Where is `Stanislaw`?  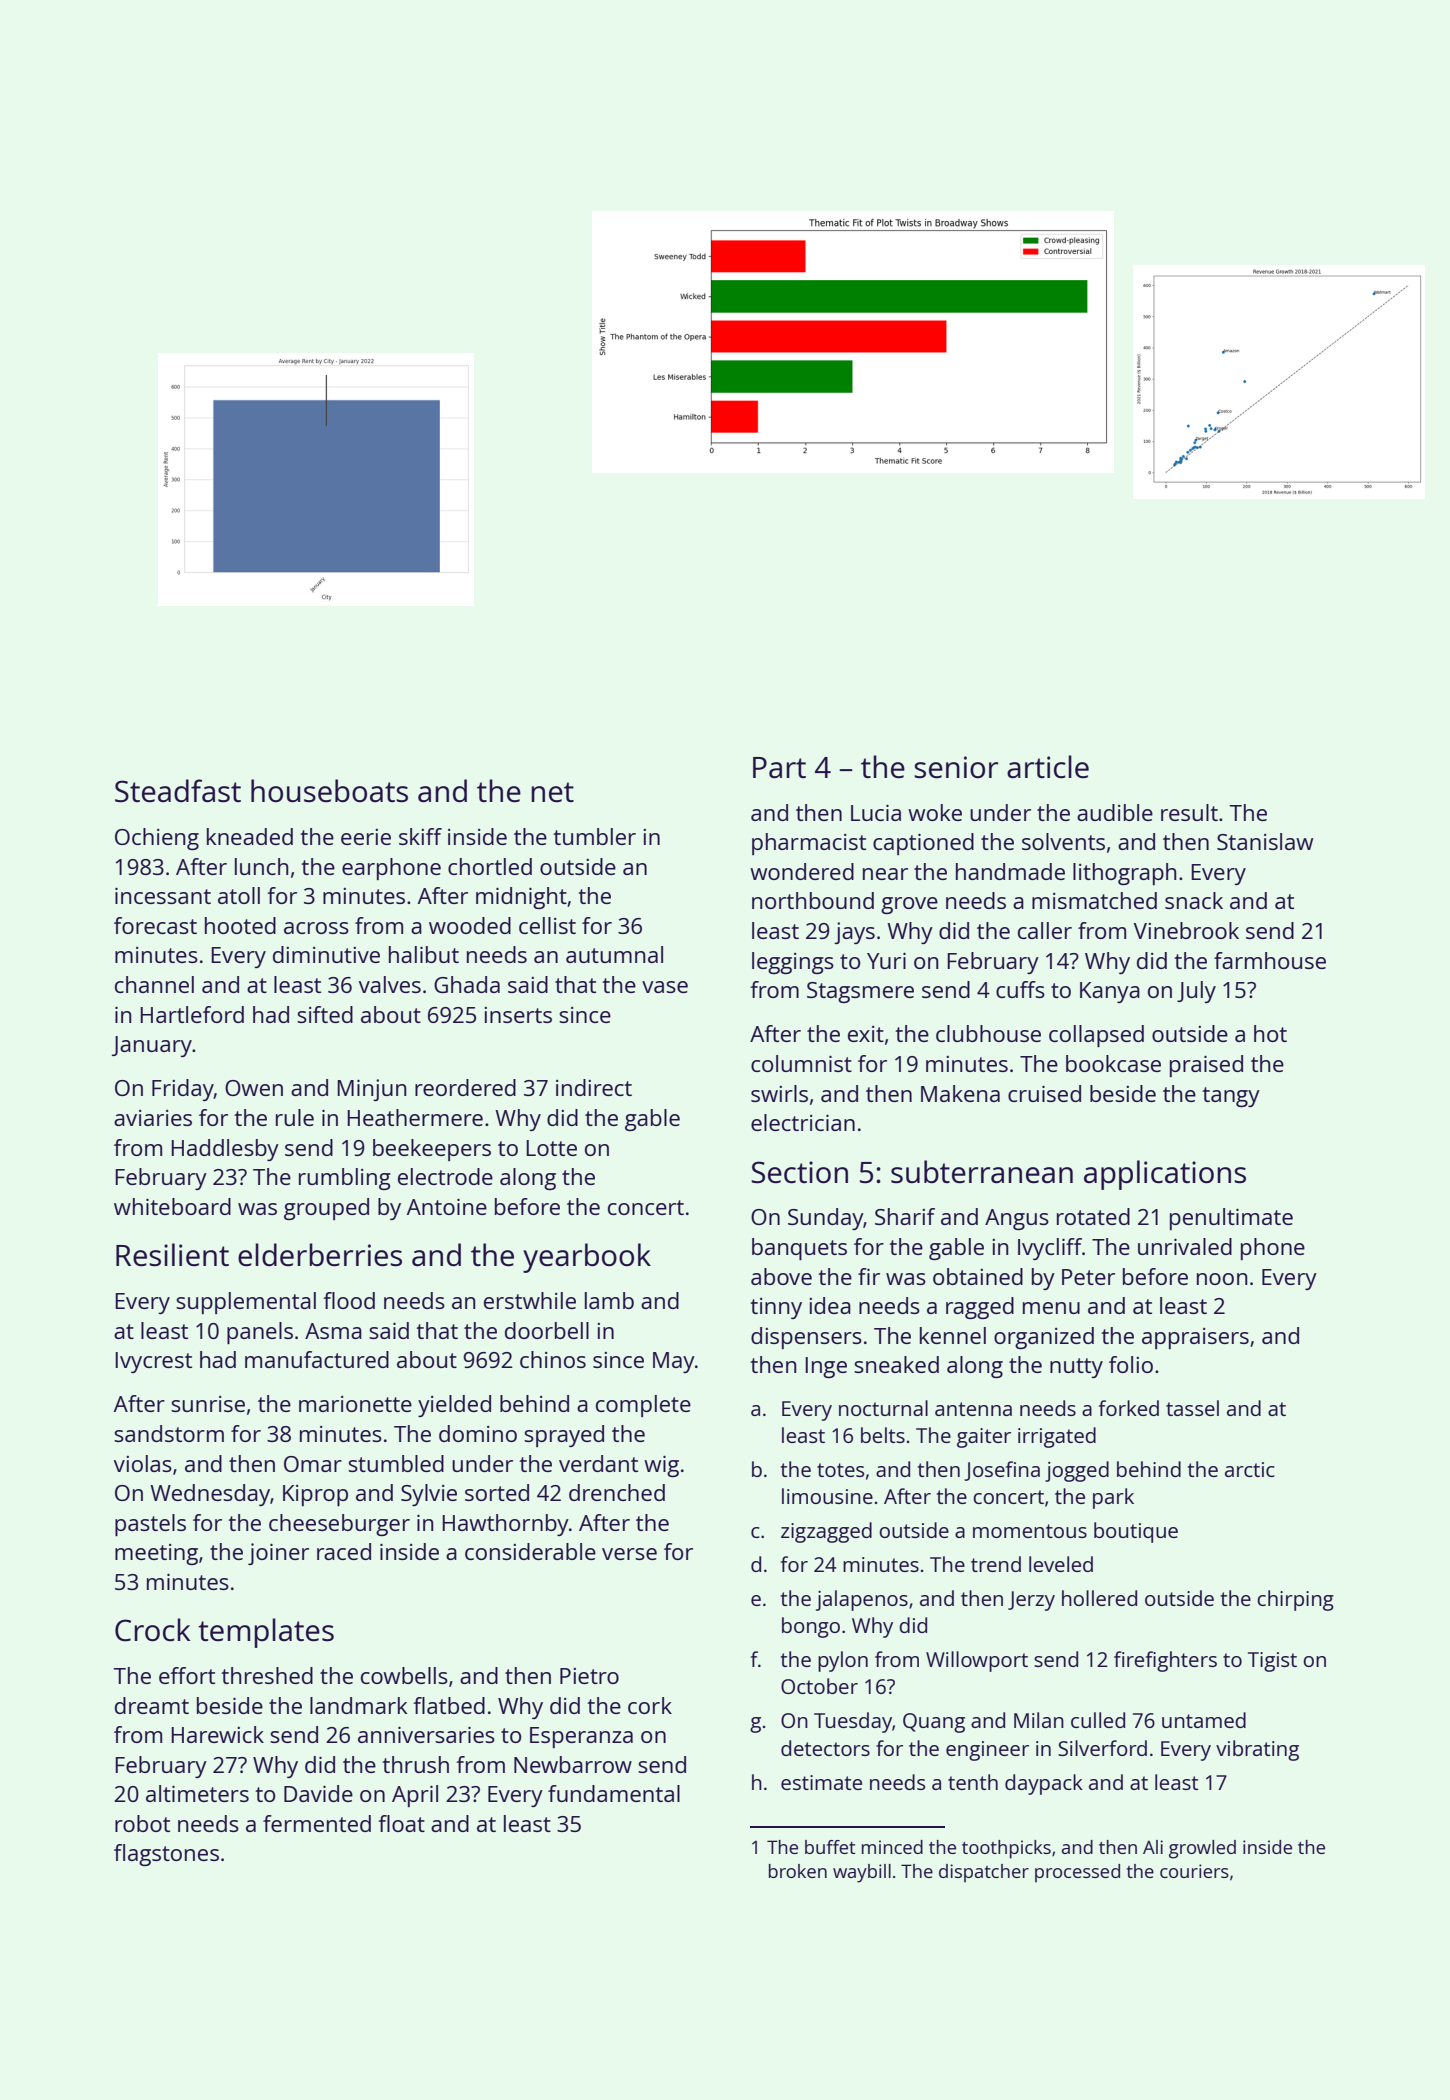 Stanislaw is located at coordinates (1265, 841).
